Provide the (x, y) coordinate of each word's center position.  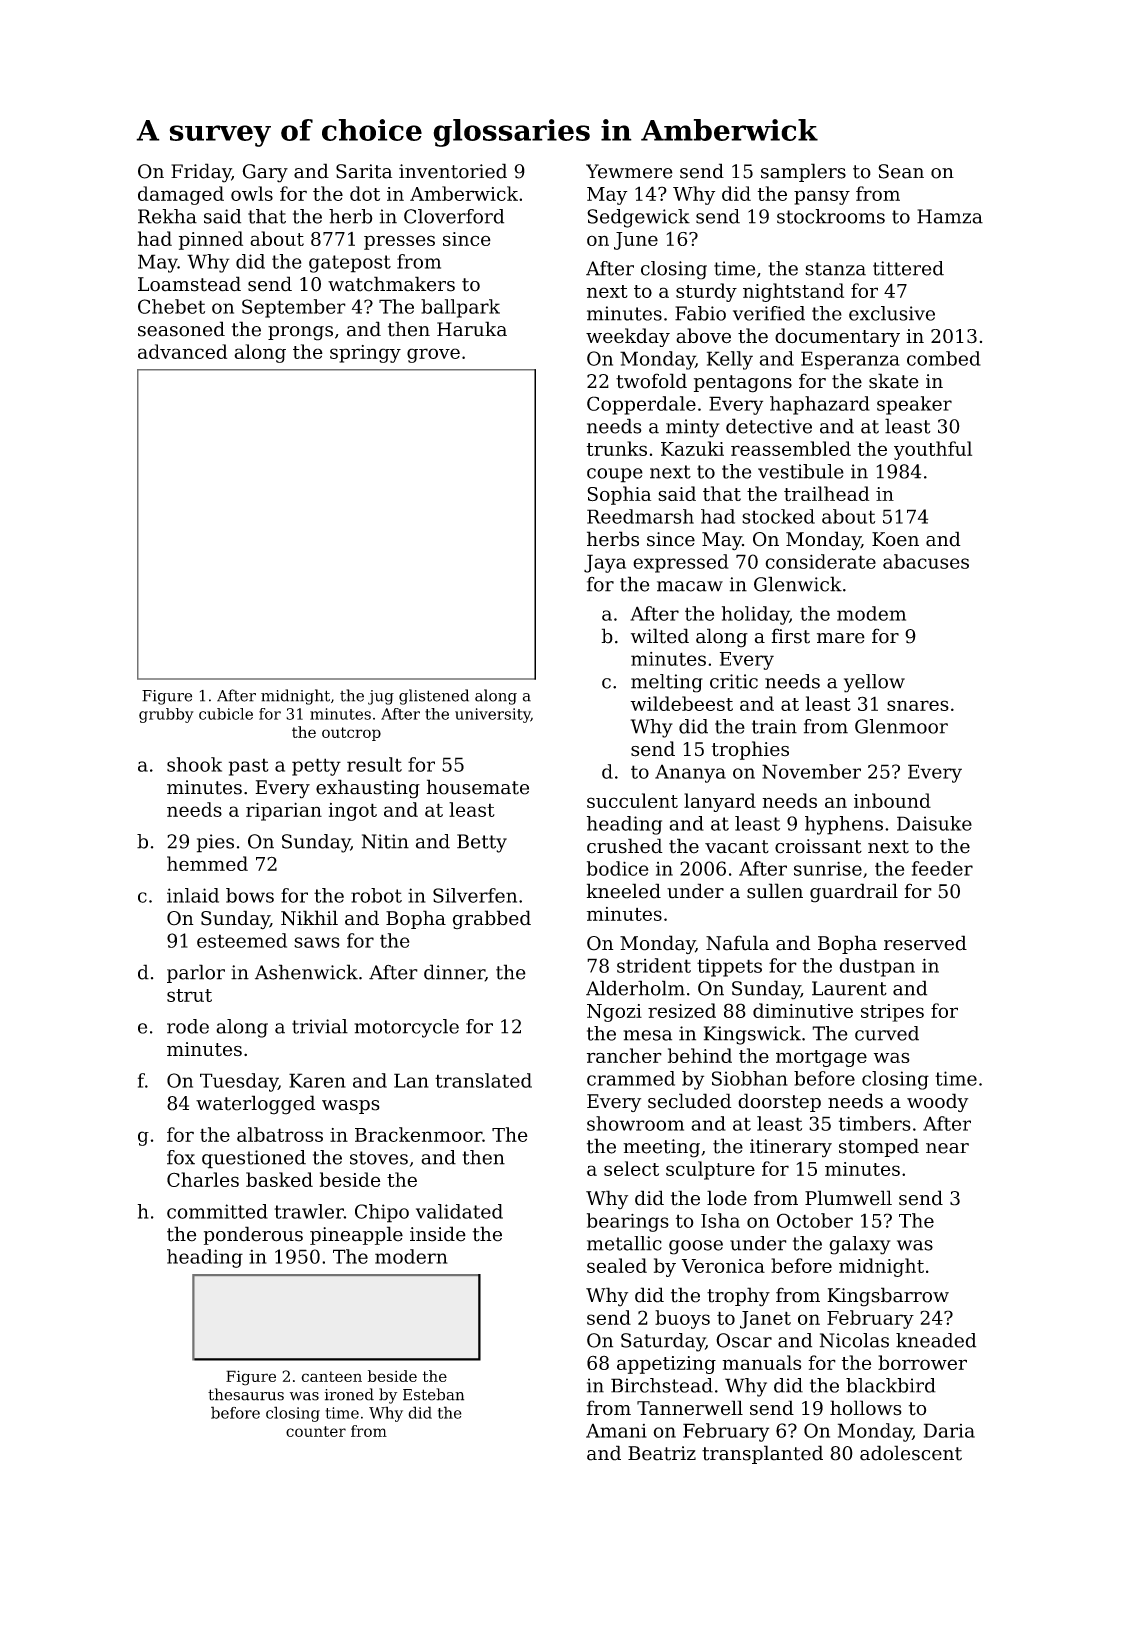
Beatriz (662, 1453)
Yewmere (629, 171)
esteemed (242, 940)
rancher (624, 1055)
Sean (901, 171)
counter (316, 1431)
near (947, 1148)
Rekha (167, 216)
